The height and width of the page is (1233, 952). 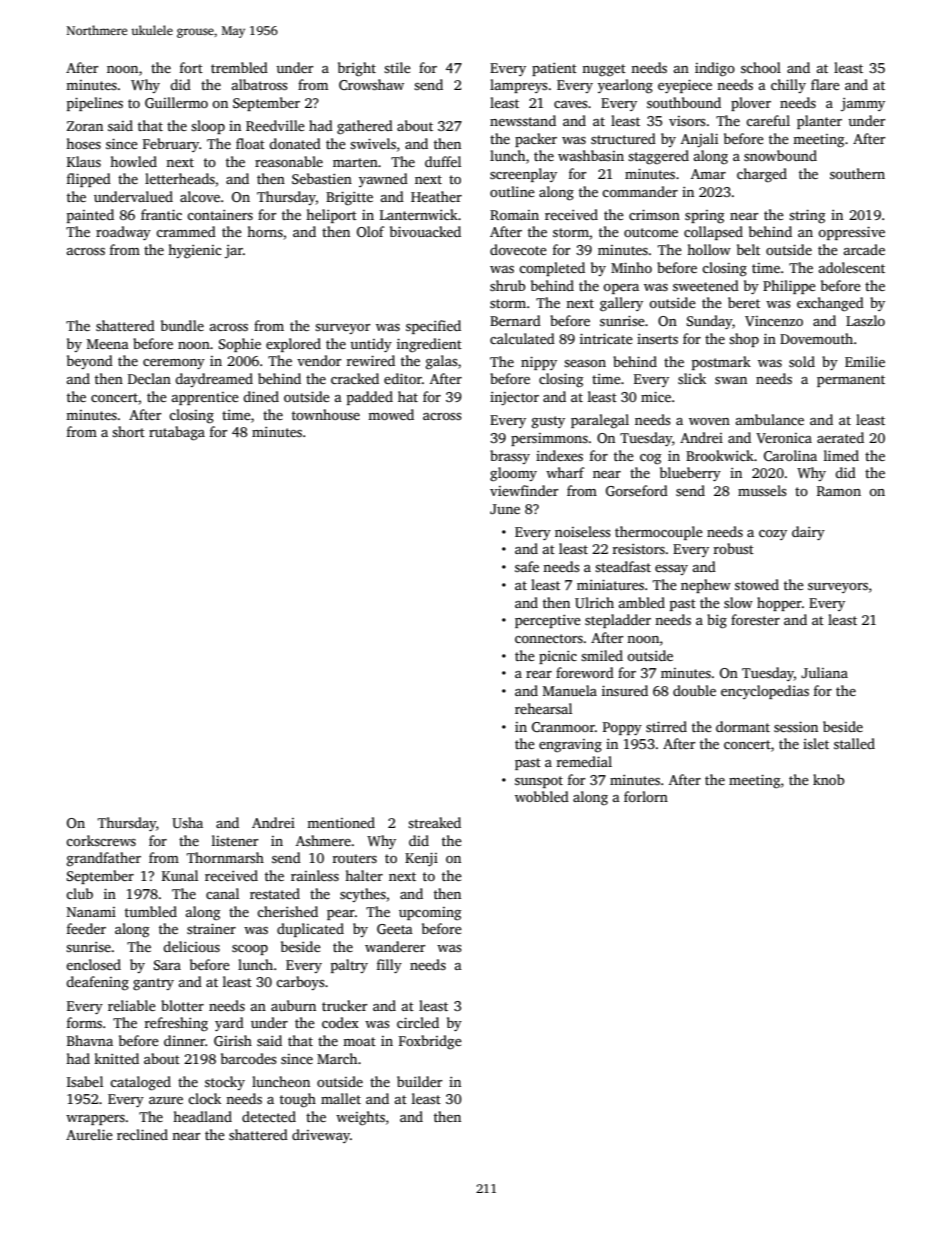 What do you see at coordinates (863, 104) in the page?
I see `jammy` at bounding box center [863, 104].
